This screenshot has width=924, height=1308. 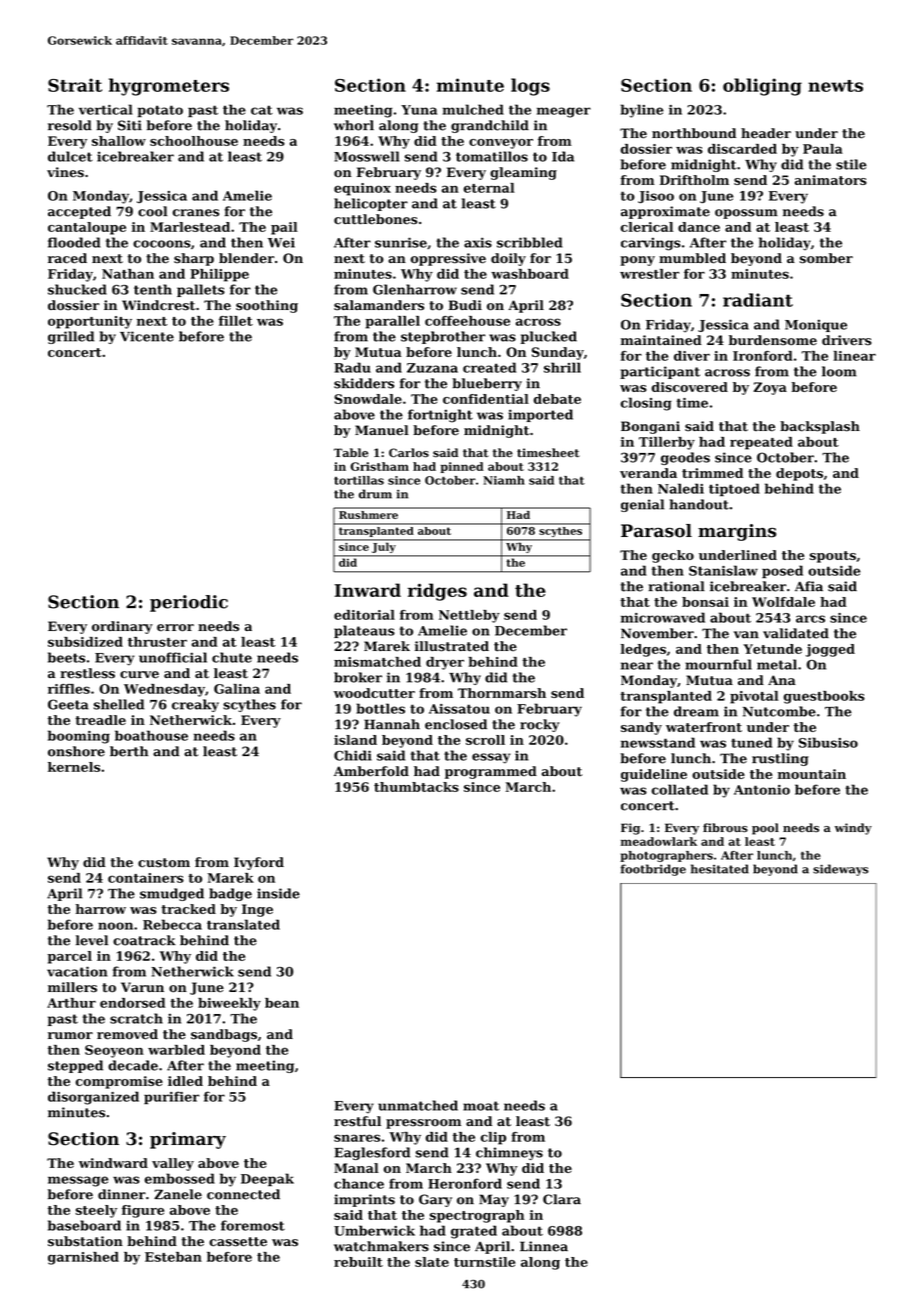 I want to click on schoolhouse, so click(x=194, y=141).
